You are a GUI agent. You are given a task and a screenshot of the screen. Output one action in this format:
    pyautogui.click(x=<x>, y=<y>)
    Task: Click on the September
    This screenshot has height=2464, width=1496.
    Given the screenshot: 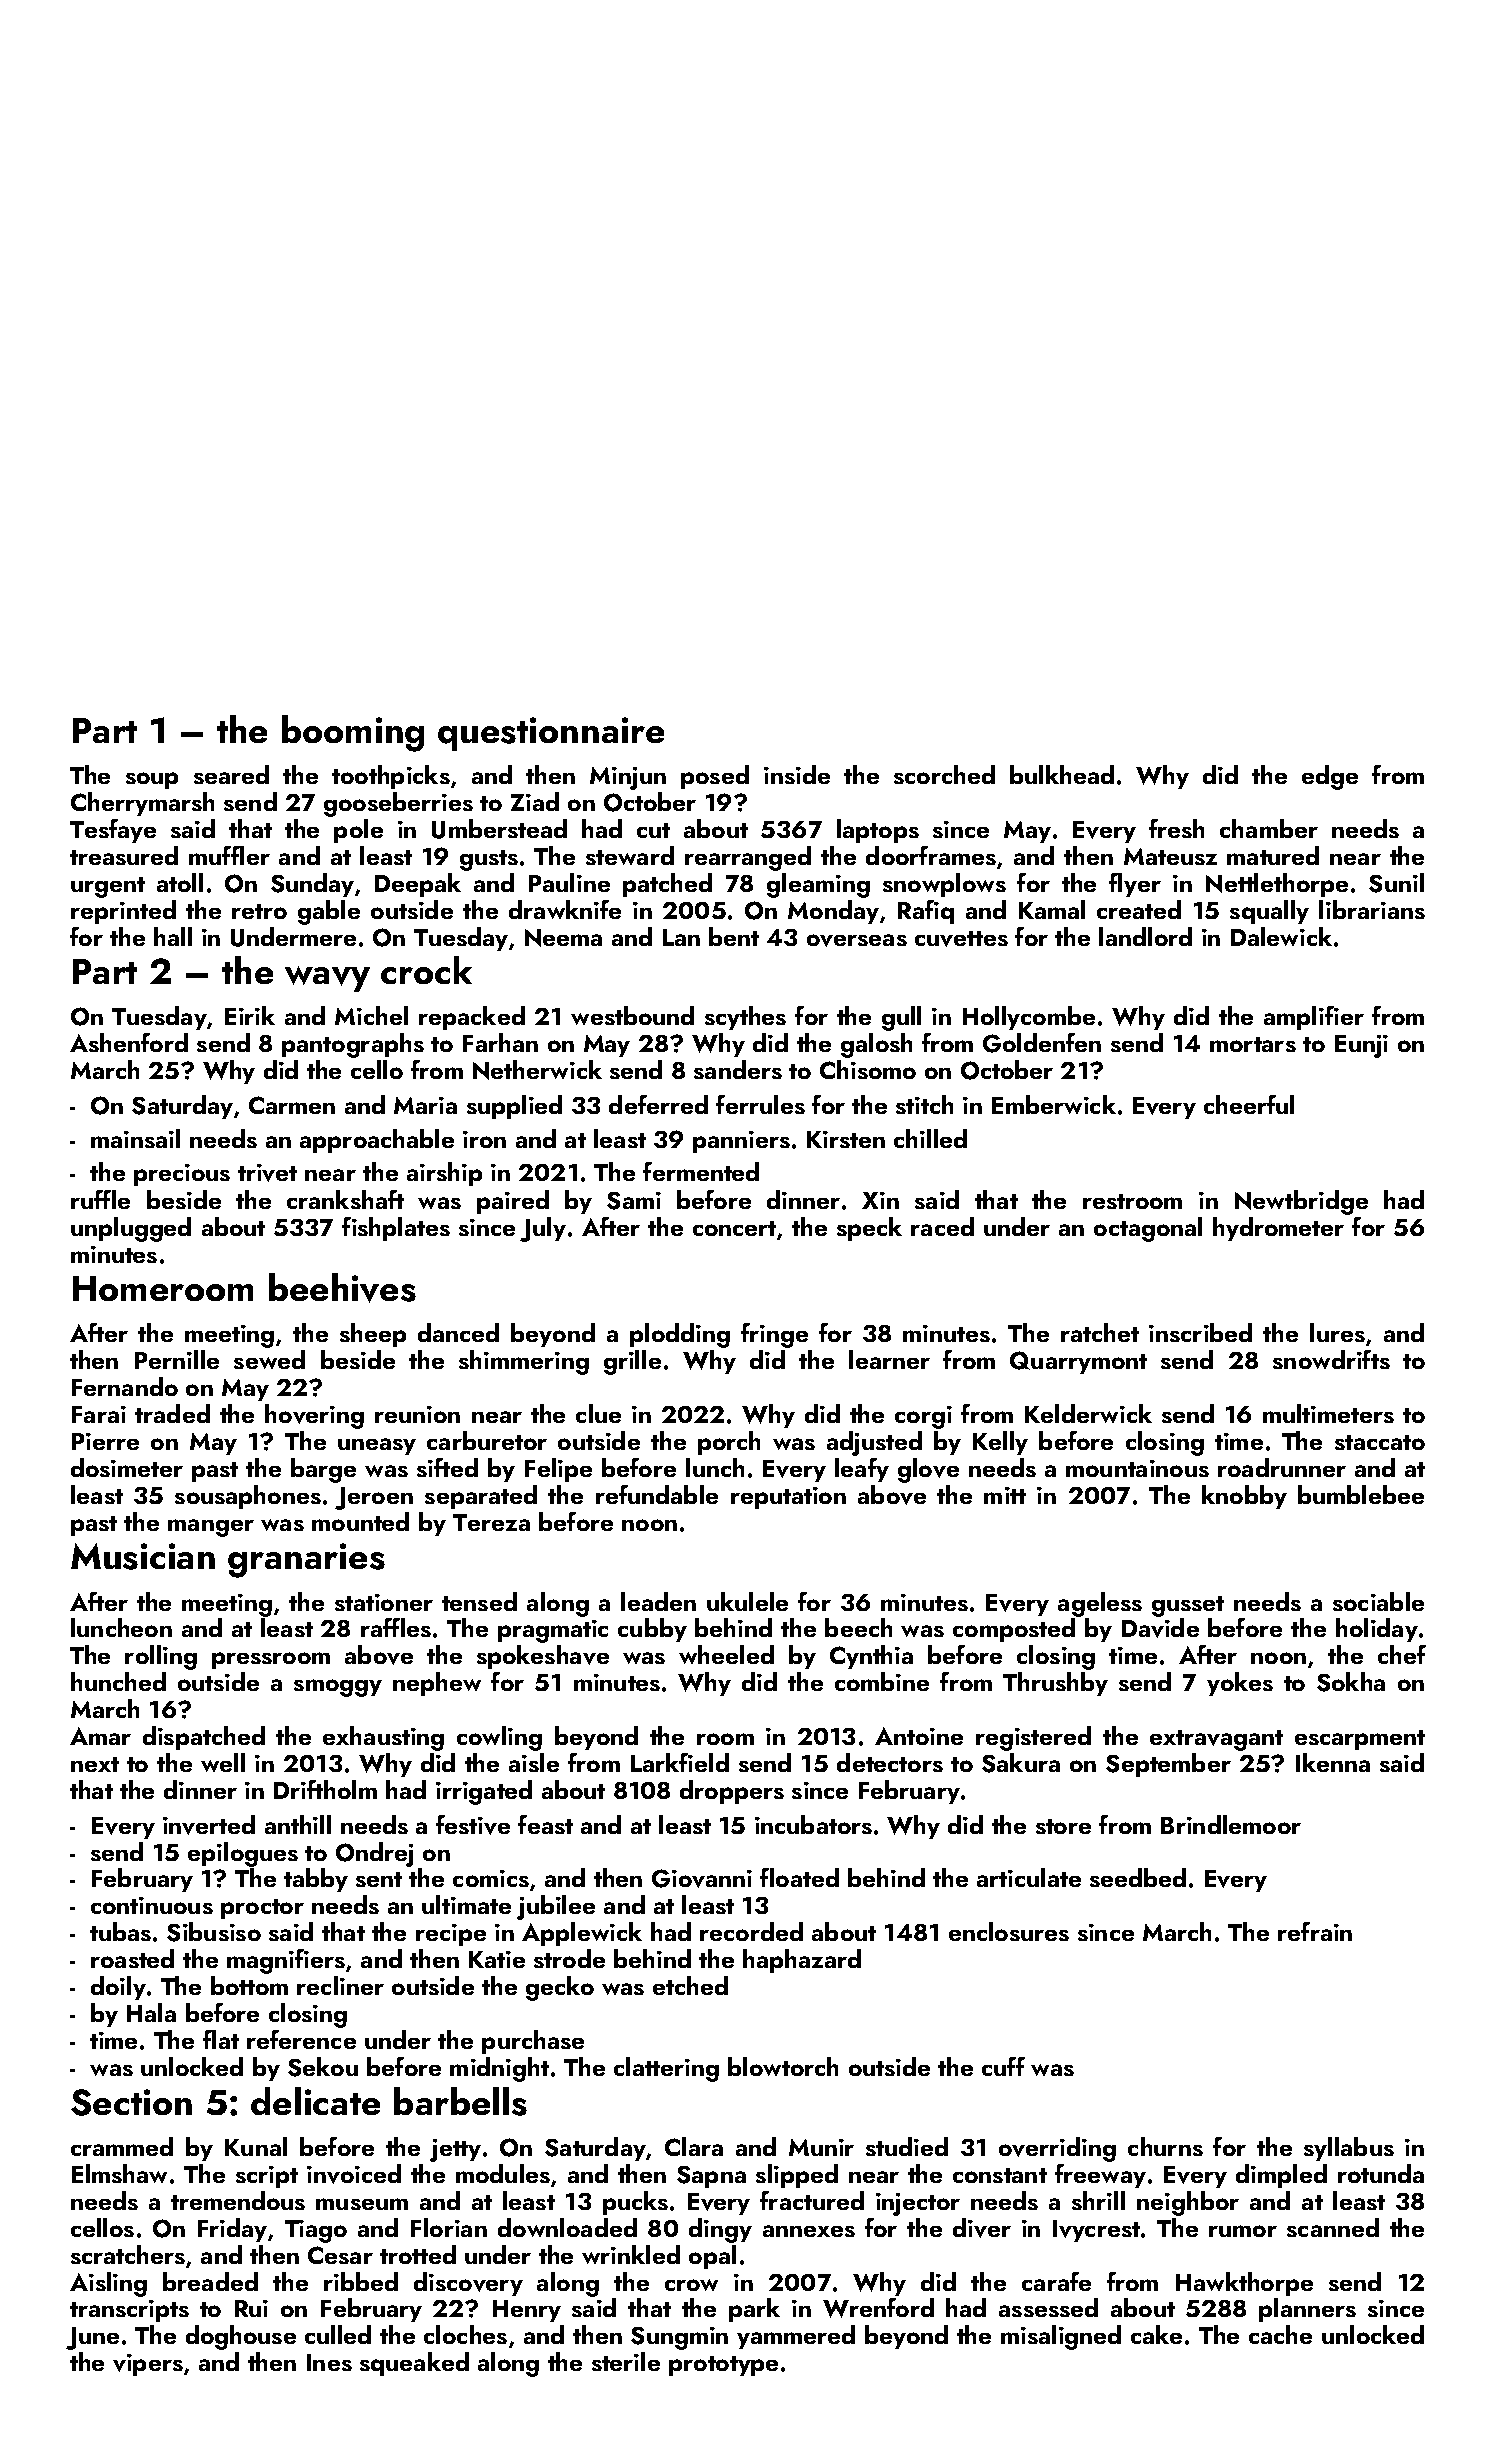 What is the action you would take?
    pyautogui.click(x=1168, y=1765)
